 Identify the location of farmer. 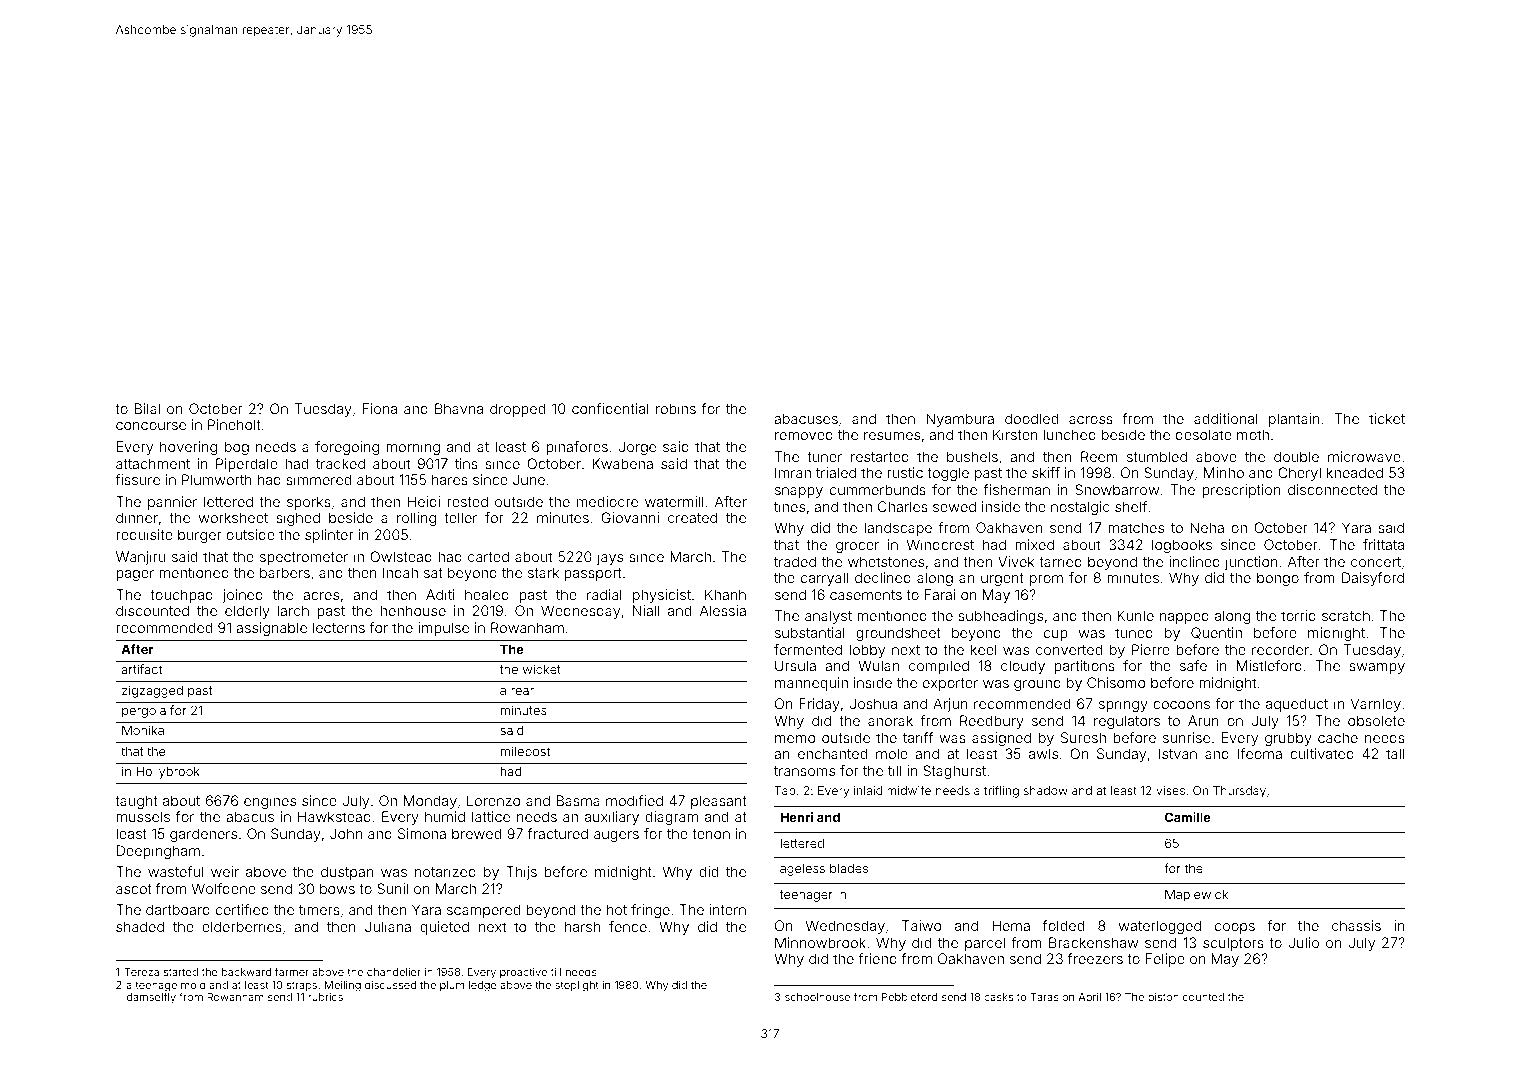
(292, 971).
